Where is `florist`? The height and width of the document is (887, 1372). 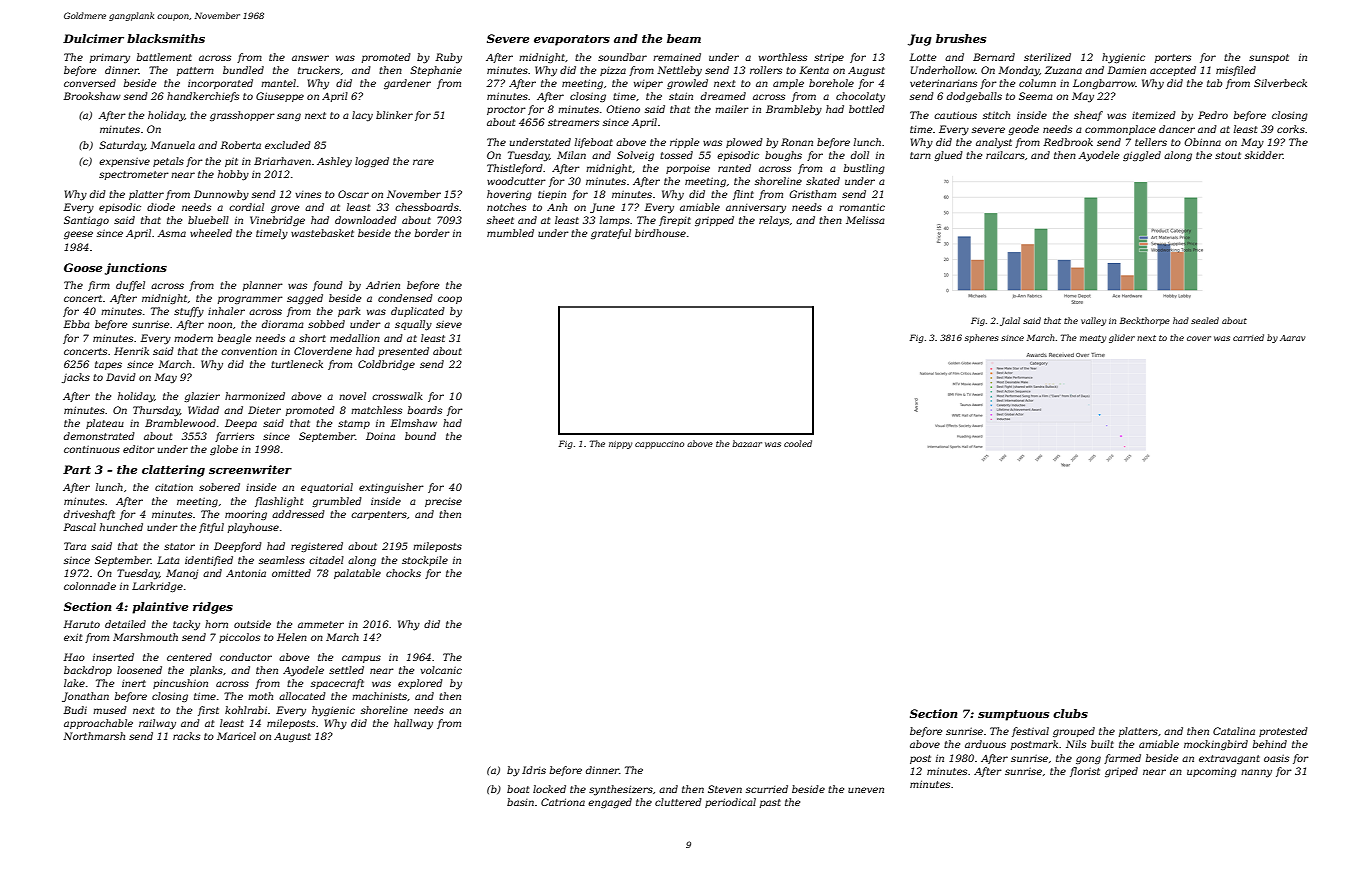
florist is located at coordinates (1085, 772).
